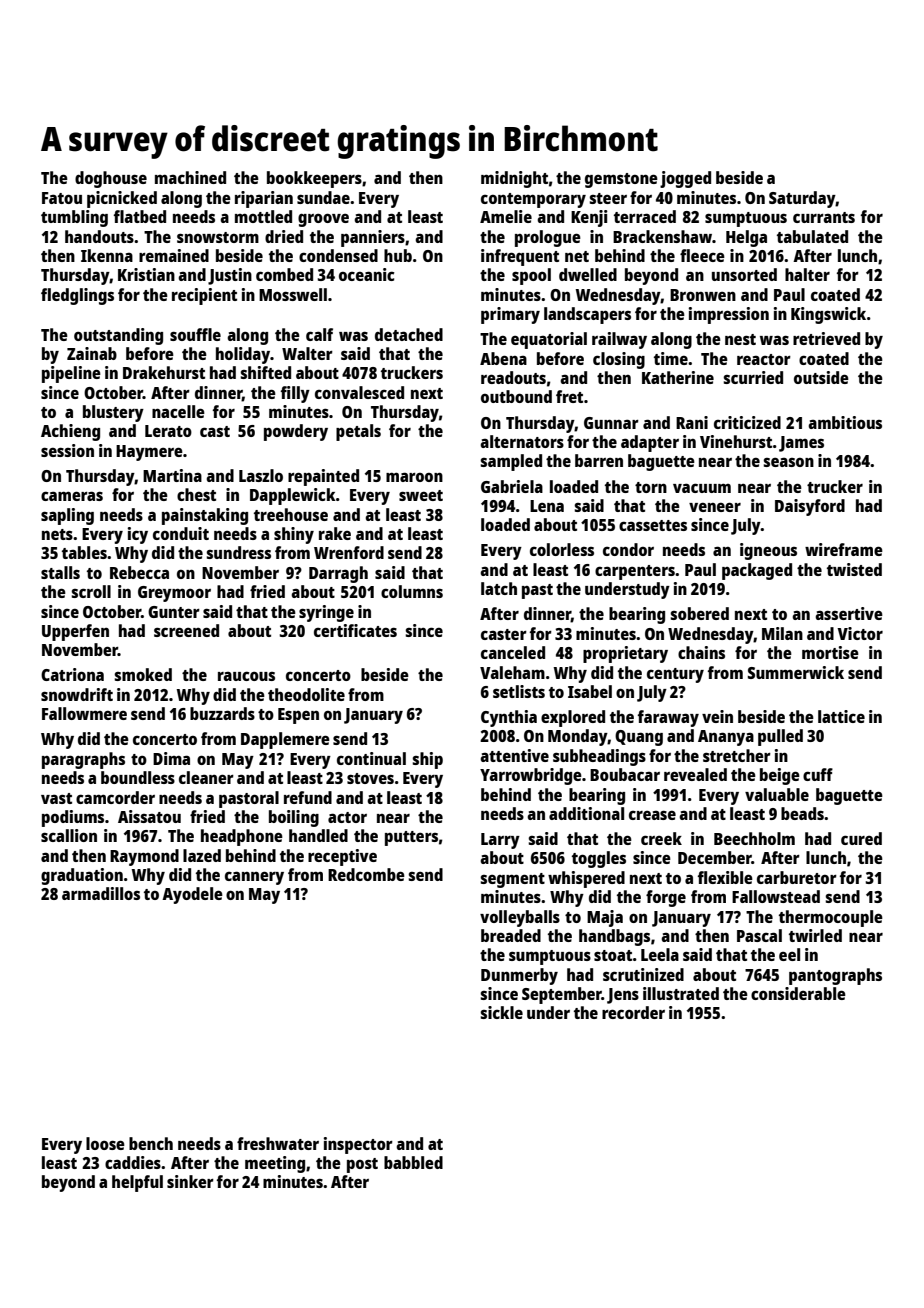  Describe the element at coordinates (192, 895) in the screenshot. I see `Ayodele` at that location.
